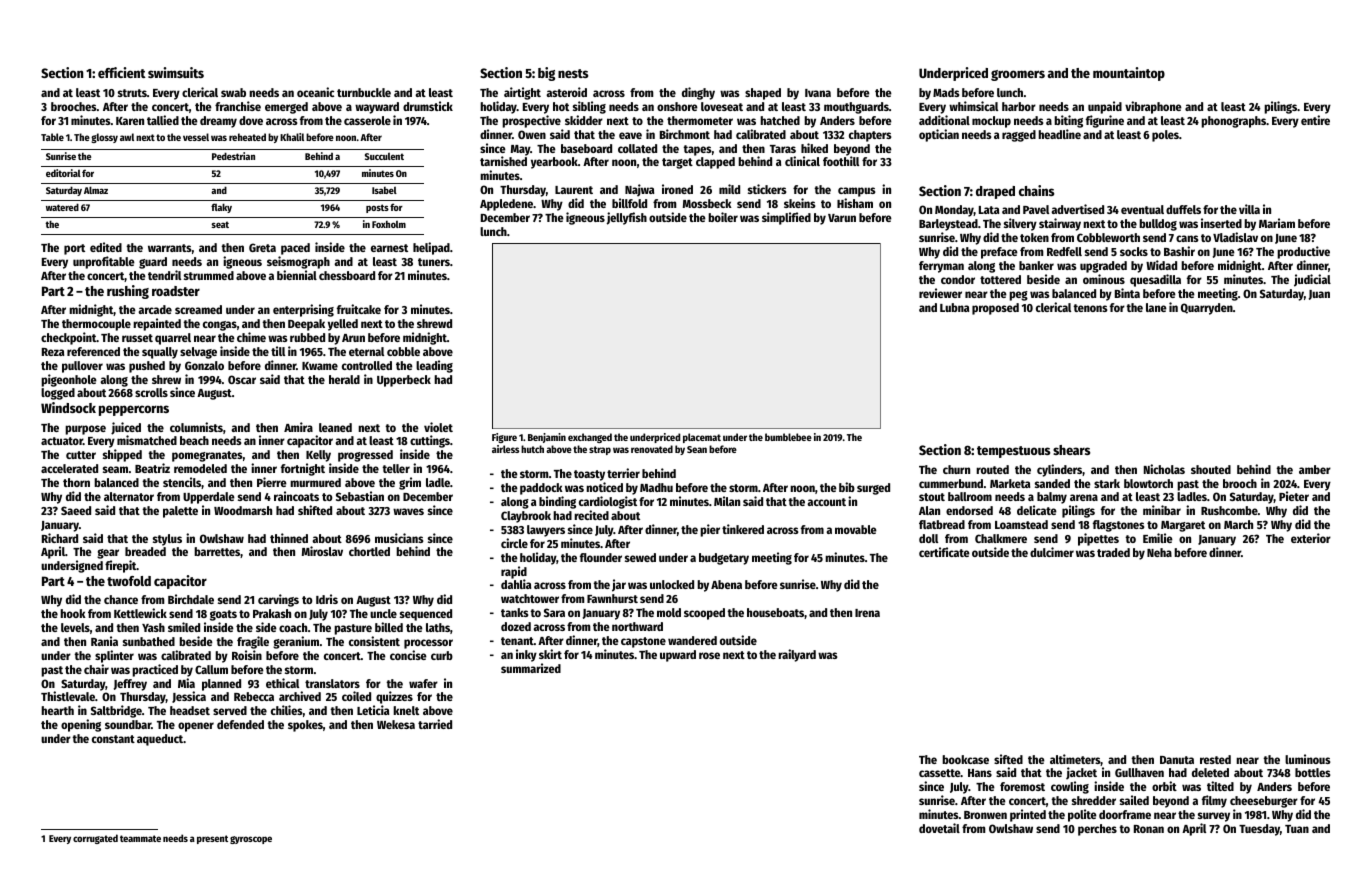 The height and width of the screenshot is (887, 1372). What do you see at coordinates (1071, 450) in the screenshot?
I see `shears` at bounding box center [1071, 450].
